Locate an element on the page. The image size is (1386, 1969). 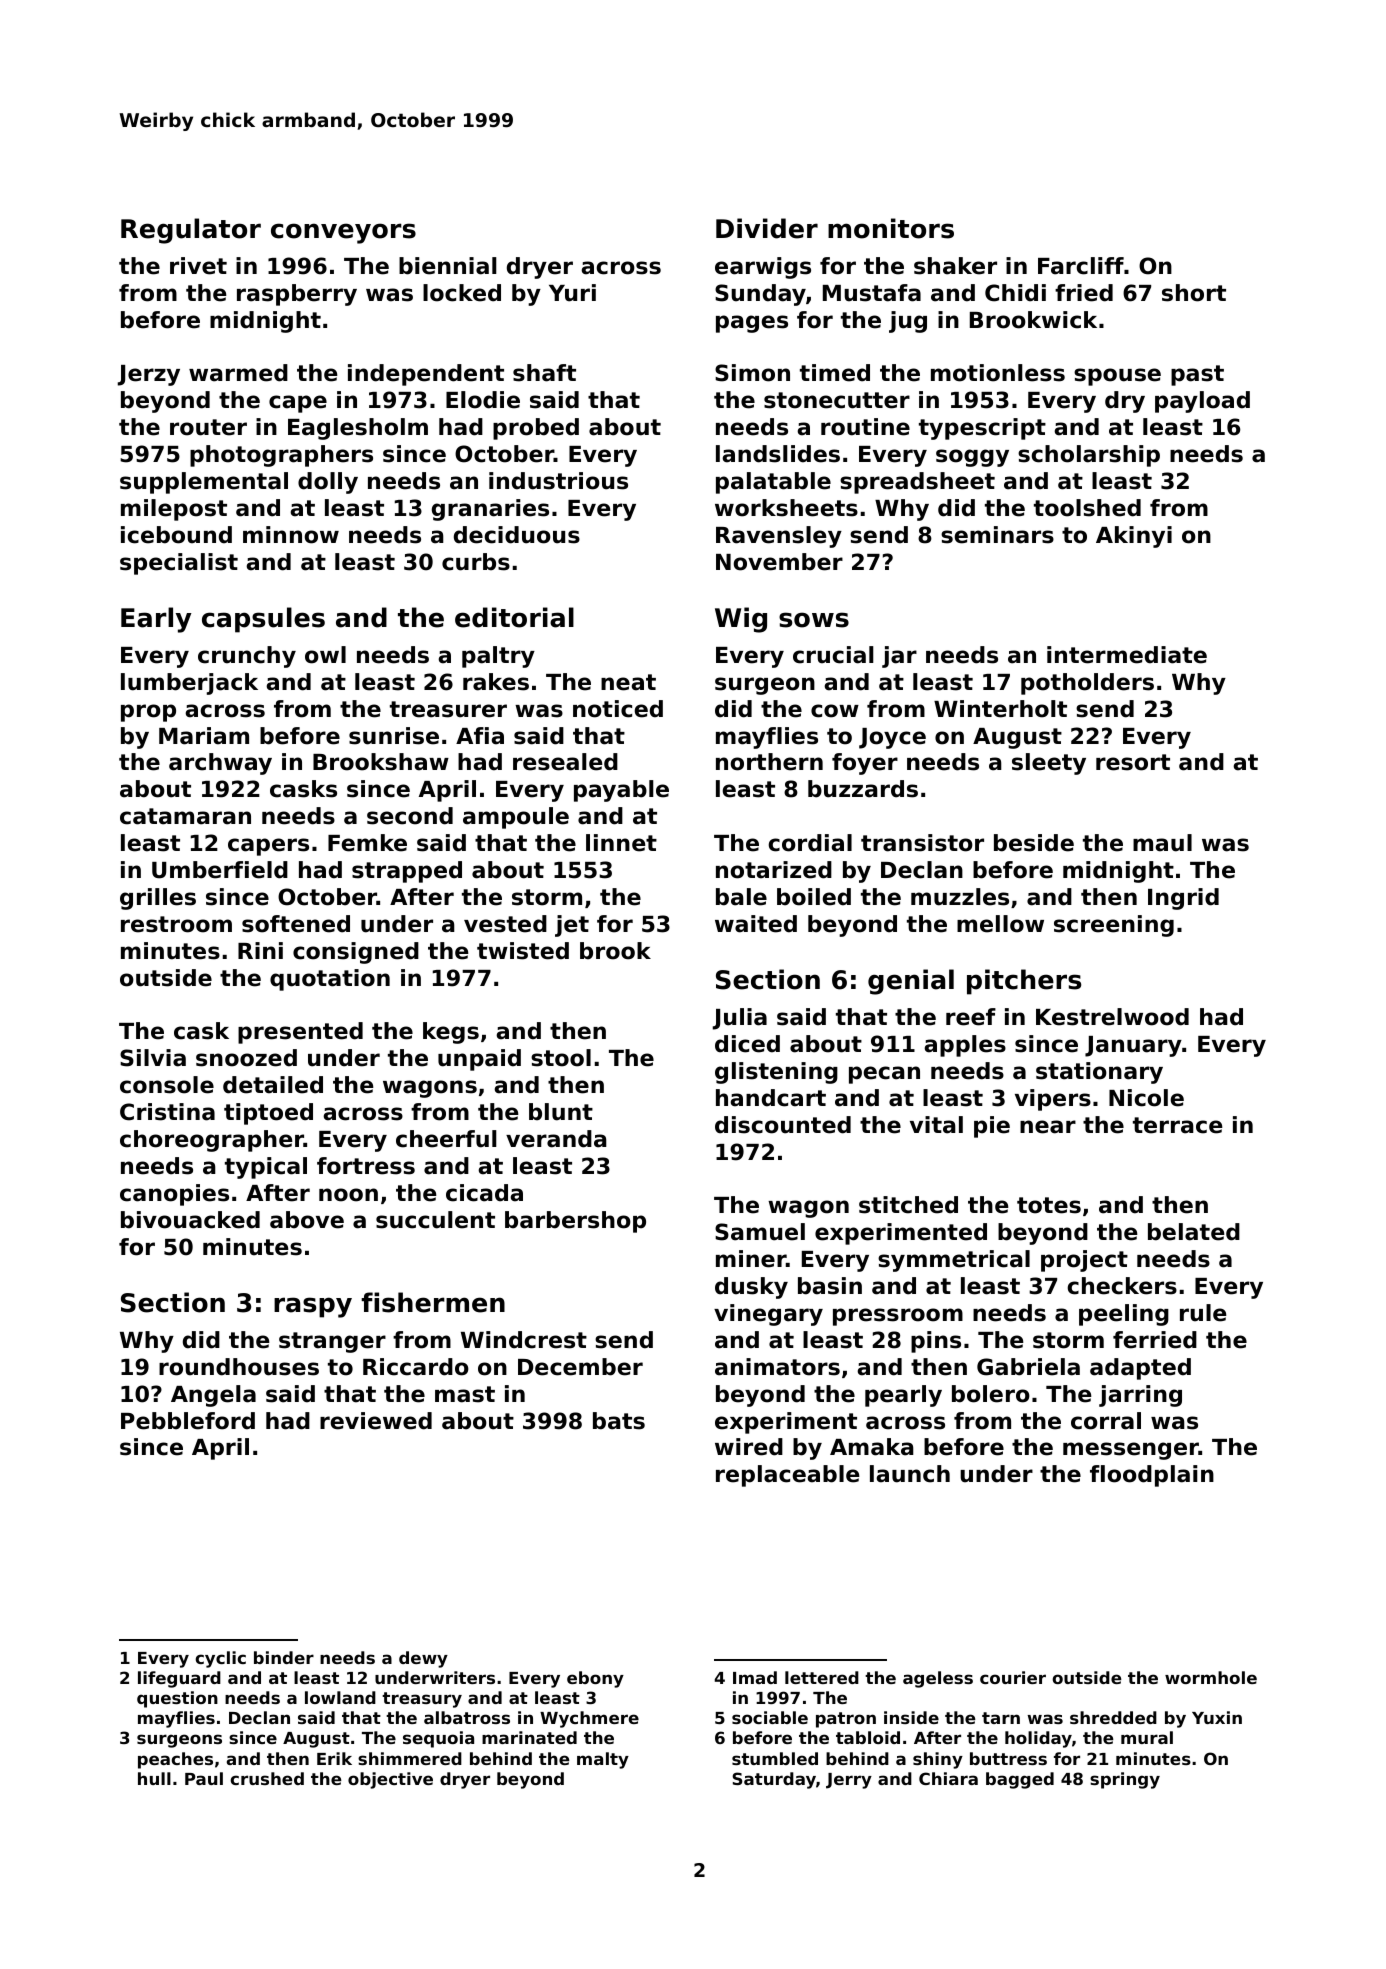
wormhole is located at coordinates (1211, 1677).
